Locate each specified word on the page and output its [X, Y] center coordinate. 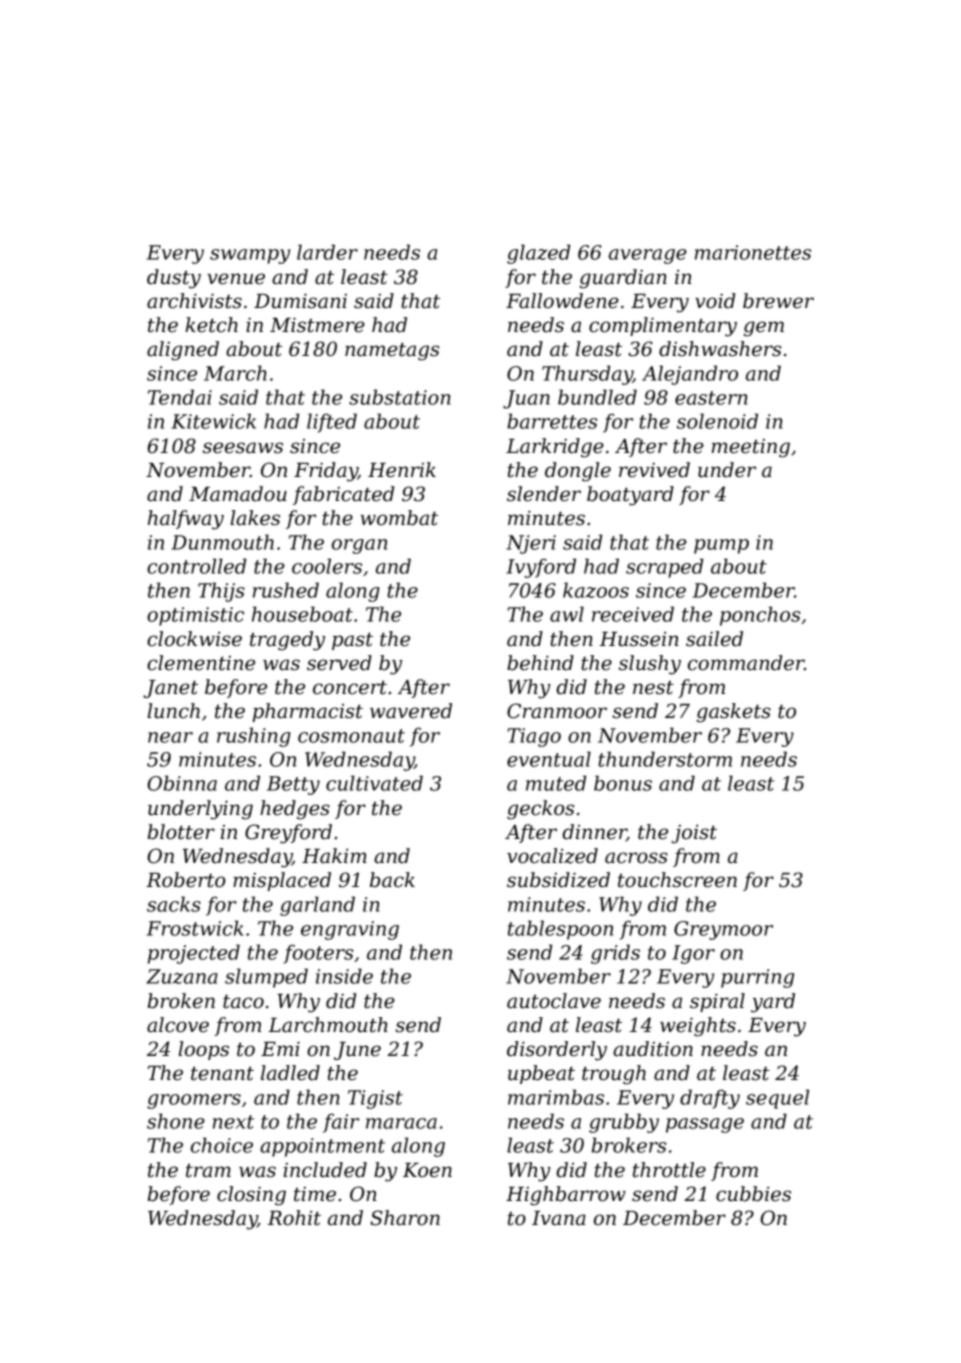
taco [243, 1001]
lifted [332, 423]
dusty [174, 279]
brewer [778, 301]
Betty [293, 785]
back [392, 880]
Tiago [534, 737]
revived [654, 470]
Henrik [402, 470]
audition [653, 1049]
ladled [290, 1073]
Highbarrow [566, 1196]
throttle [669, 1170]
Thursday [587, 375]
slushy [650, 665]
